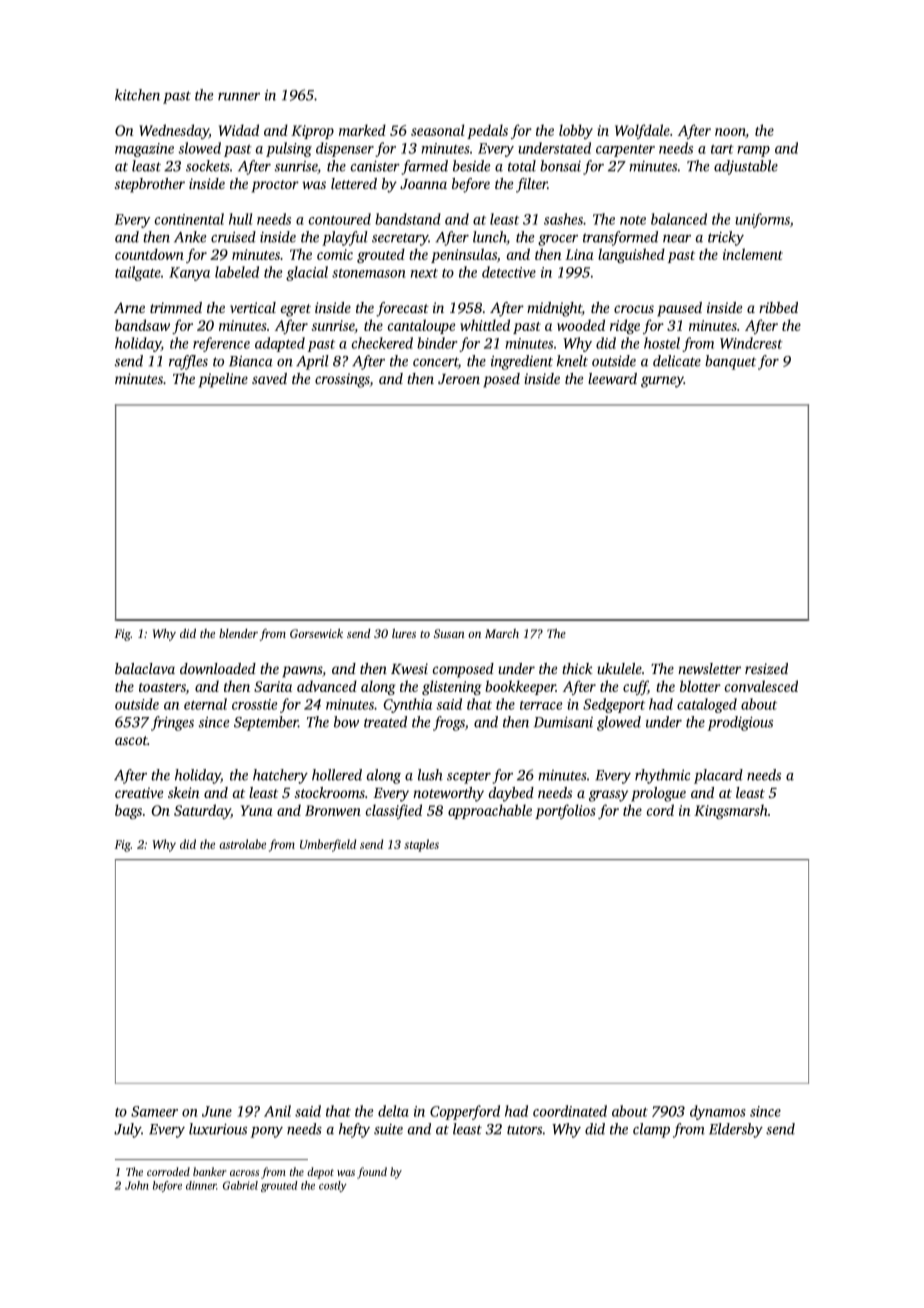 This screenshot has width=924, height=1308. Describe the element at coordinates (642, 131) in the screenshot. I see `Wolfdale` at that location.
